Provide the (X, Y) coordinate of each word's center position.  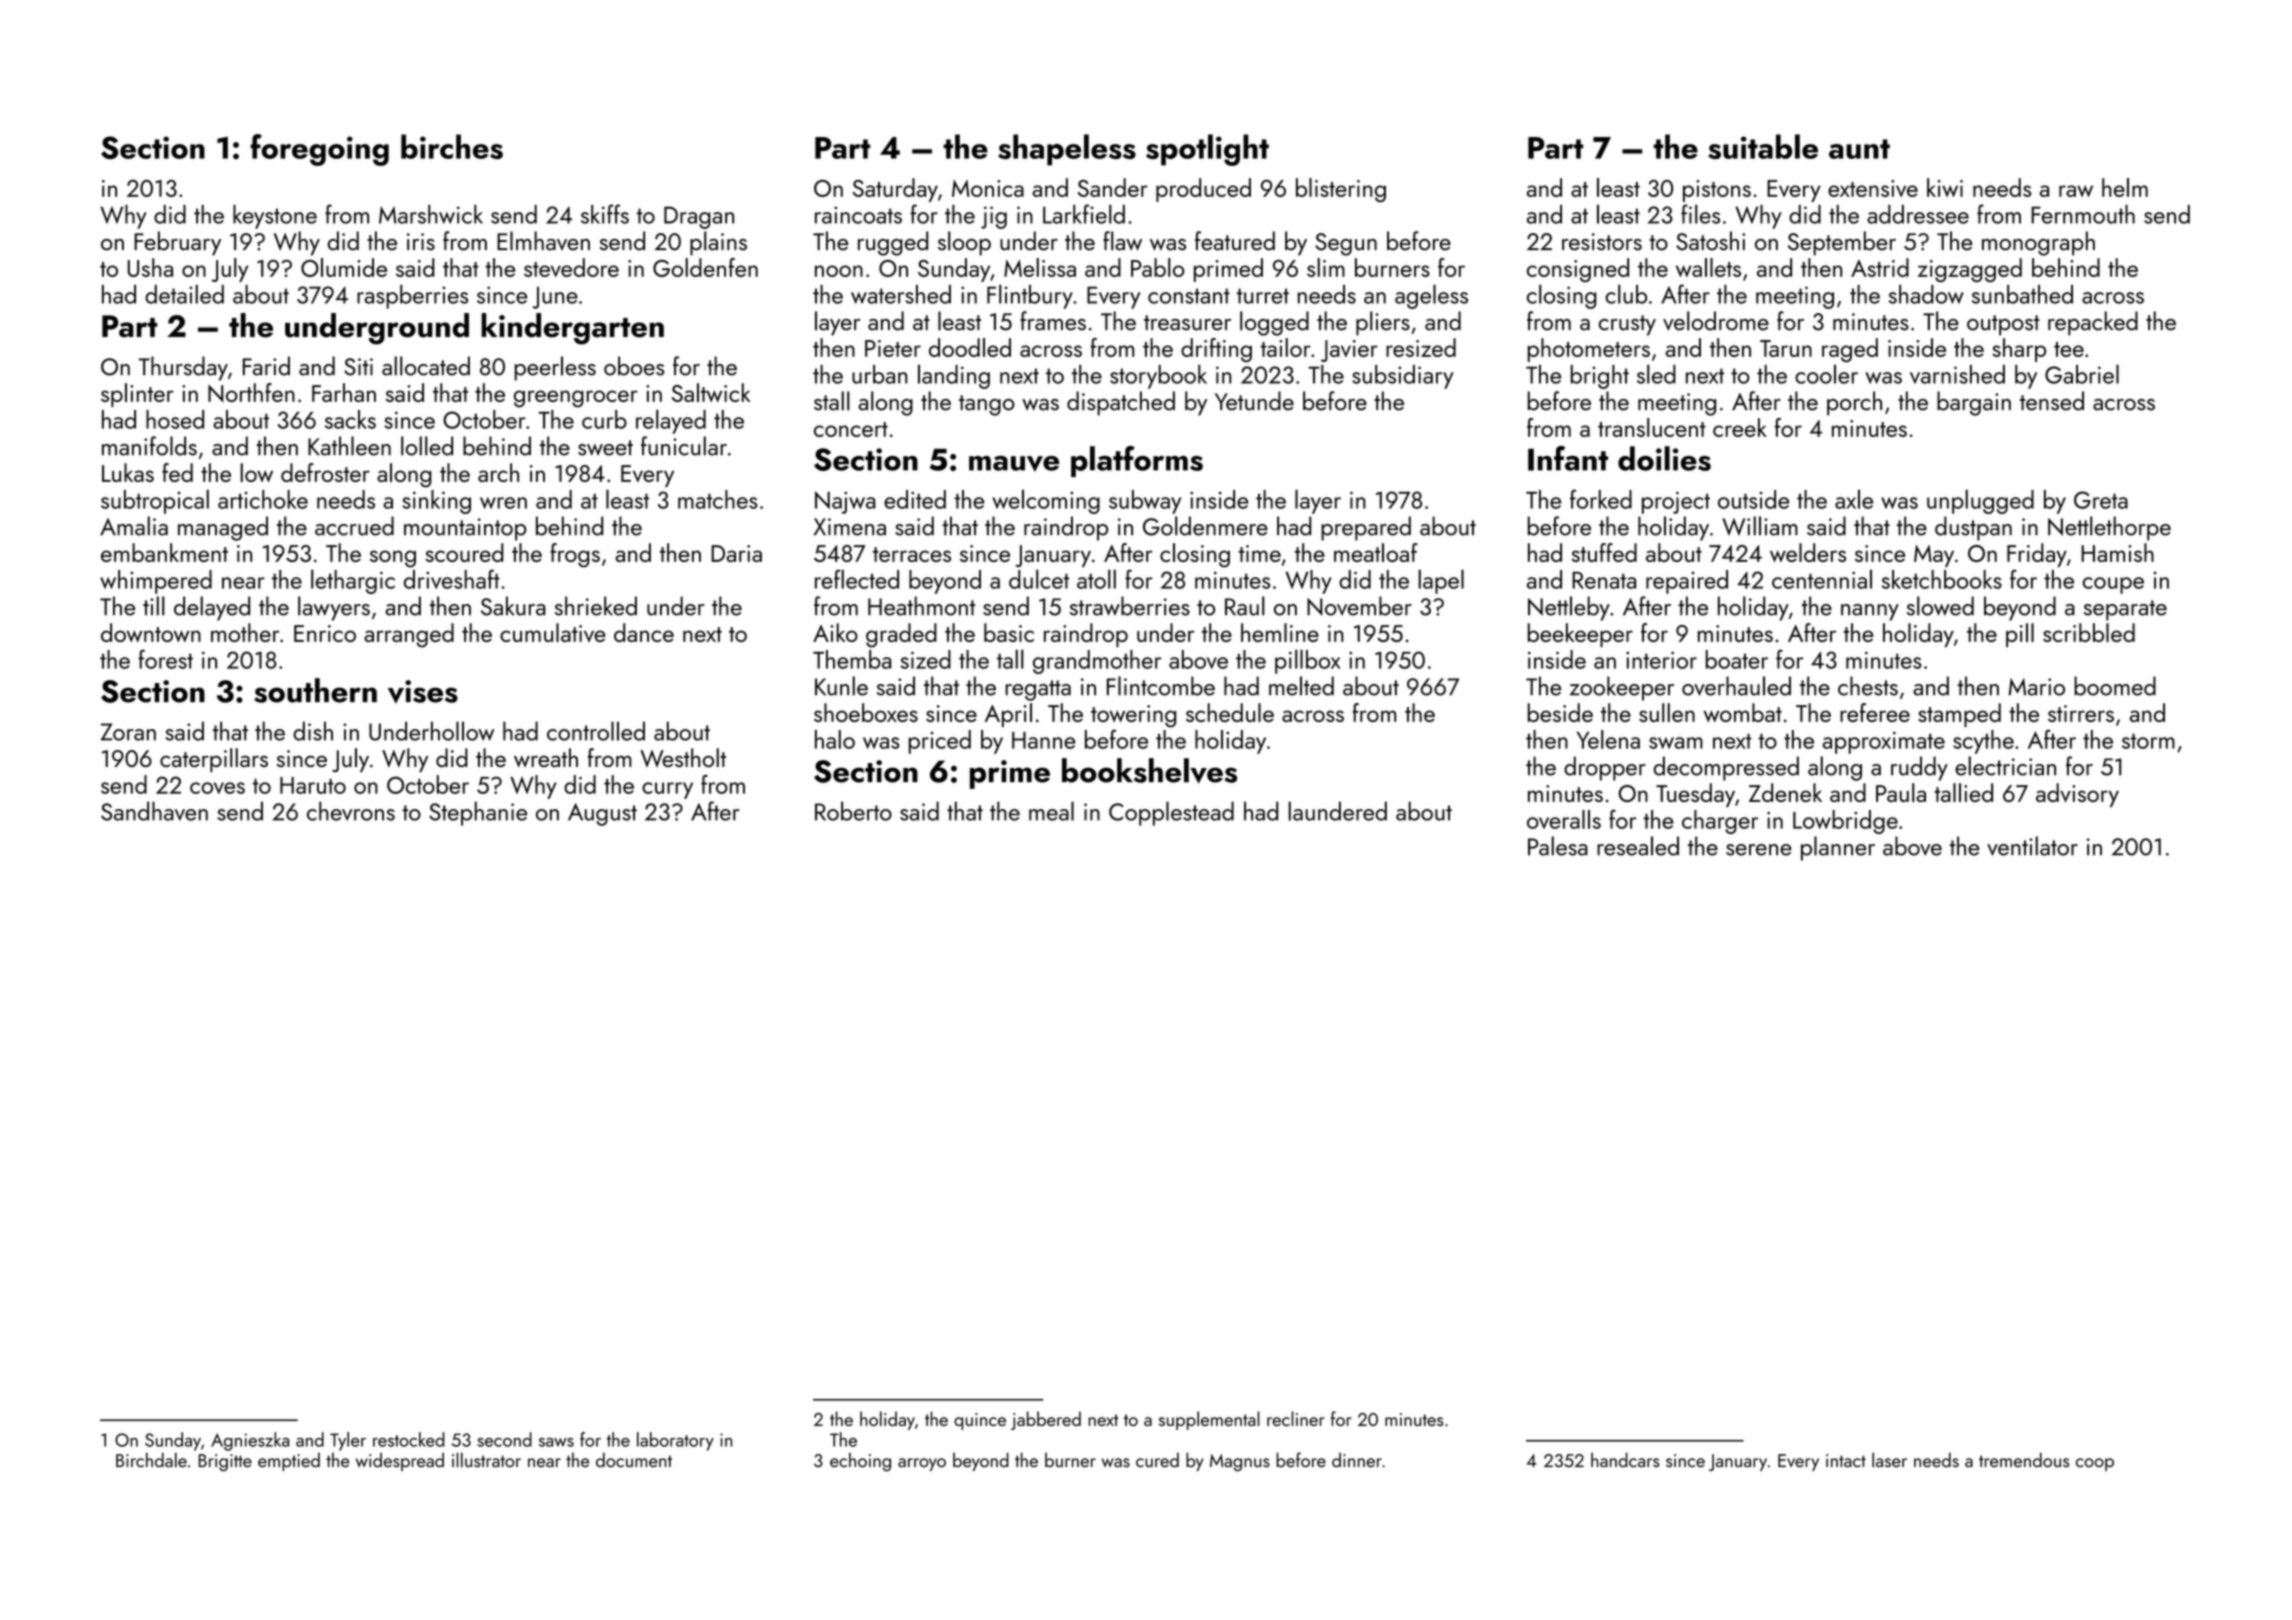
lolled (427, 446)
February (177, 243)
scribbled (2089, 632)
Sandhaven (154, 811)
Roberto (853, 811)
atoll (1096, 579)
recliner (1296, 1418)
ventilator (2032, 846)
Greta (2101, 500)
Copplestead (1171, 813)
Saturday (895, 190)
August (602, 814)
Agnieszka (250, 1441)
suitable (1763, 146)
